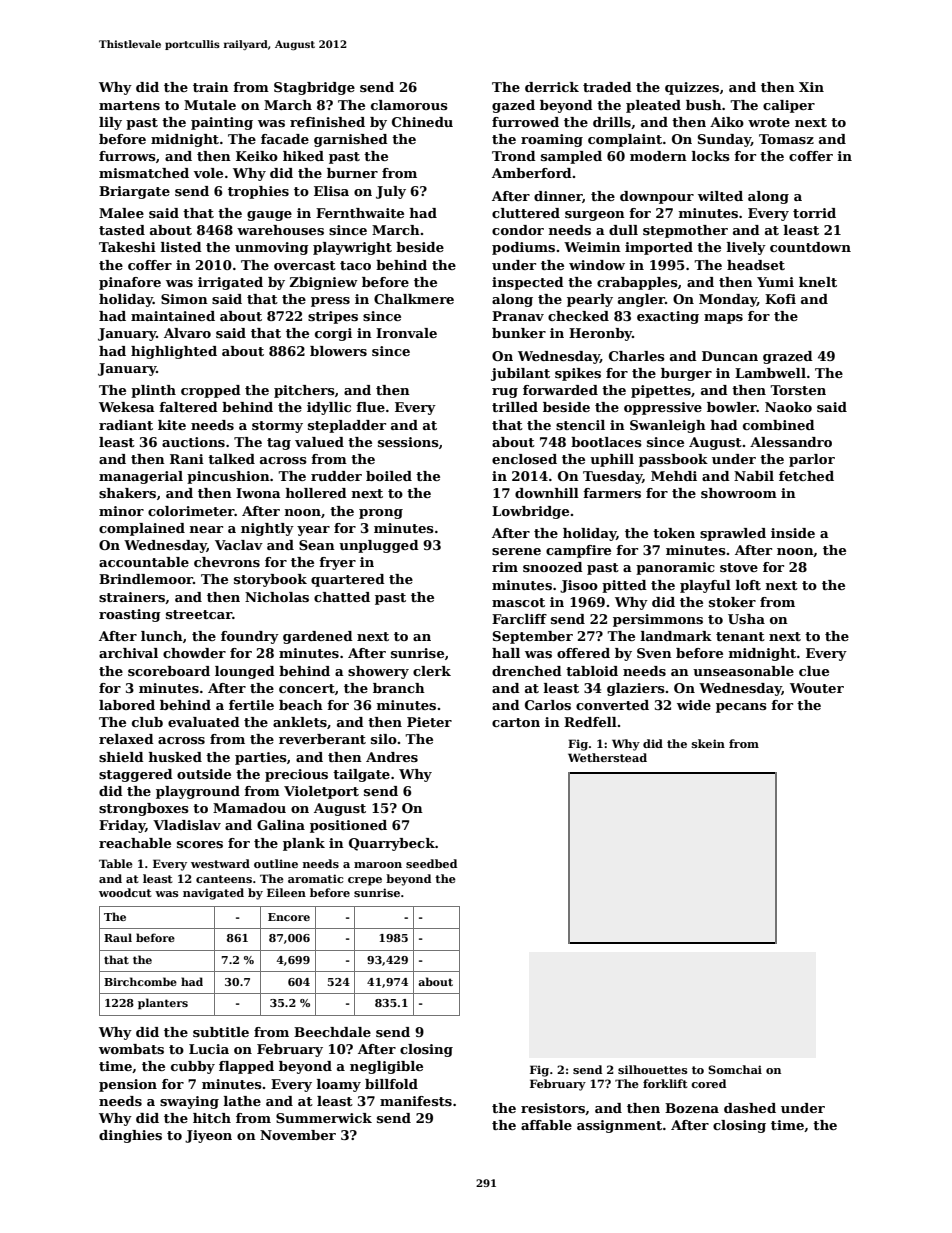 Image resolution: width=952 pixels, height=1233 pixels. What do you see at coordinates (788, 357) in the screenshot?
I see `grazed` at bounding box center [788, 357].
